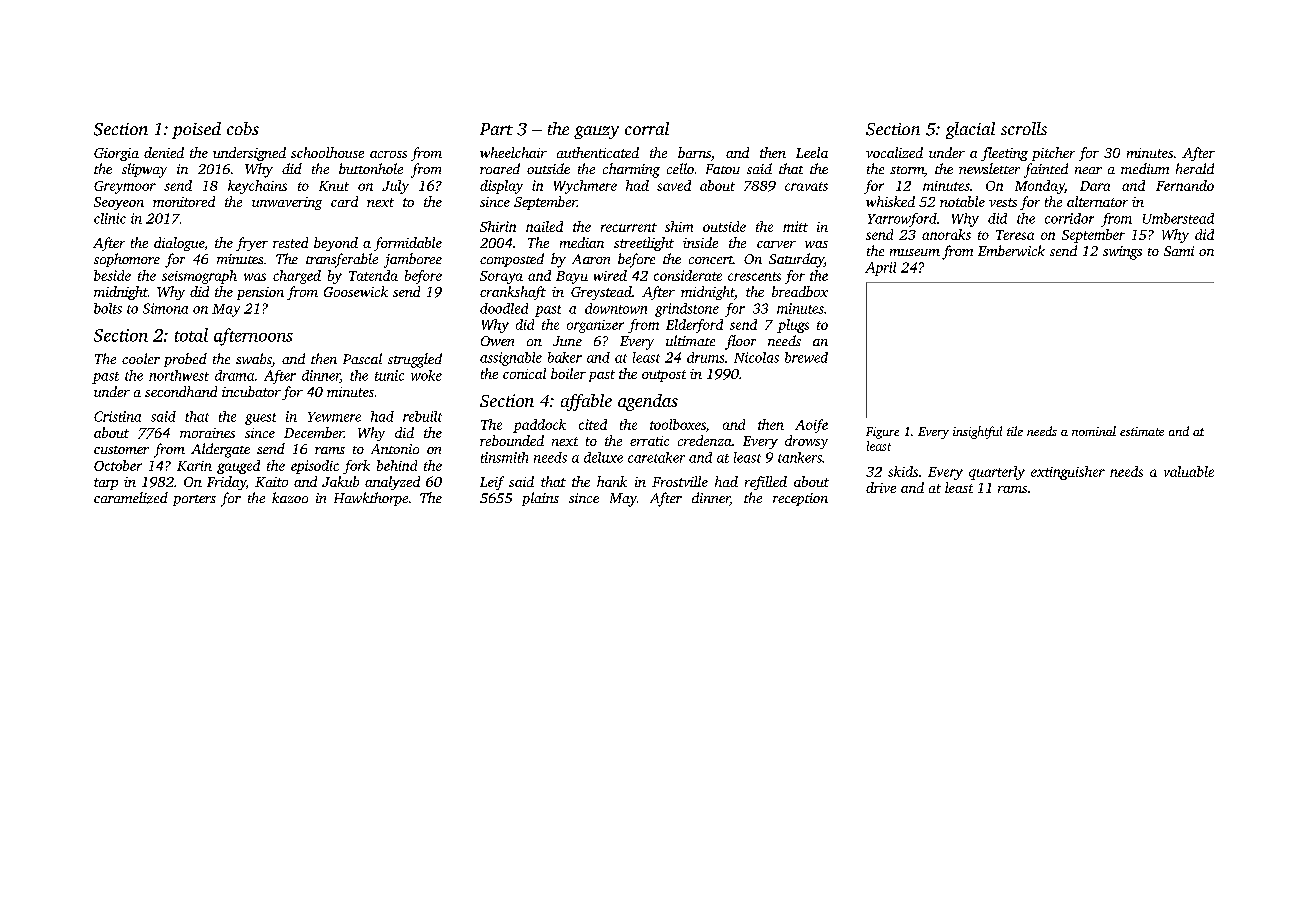 The height and width of the document is (924, 1308). Describe the element at coordinates (540, 499) in the document. I see `plains` at that location.
